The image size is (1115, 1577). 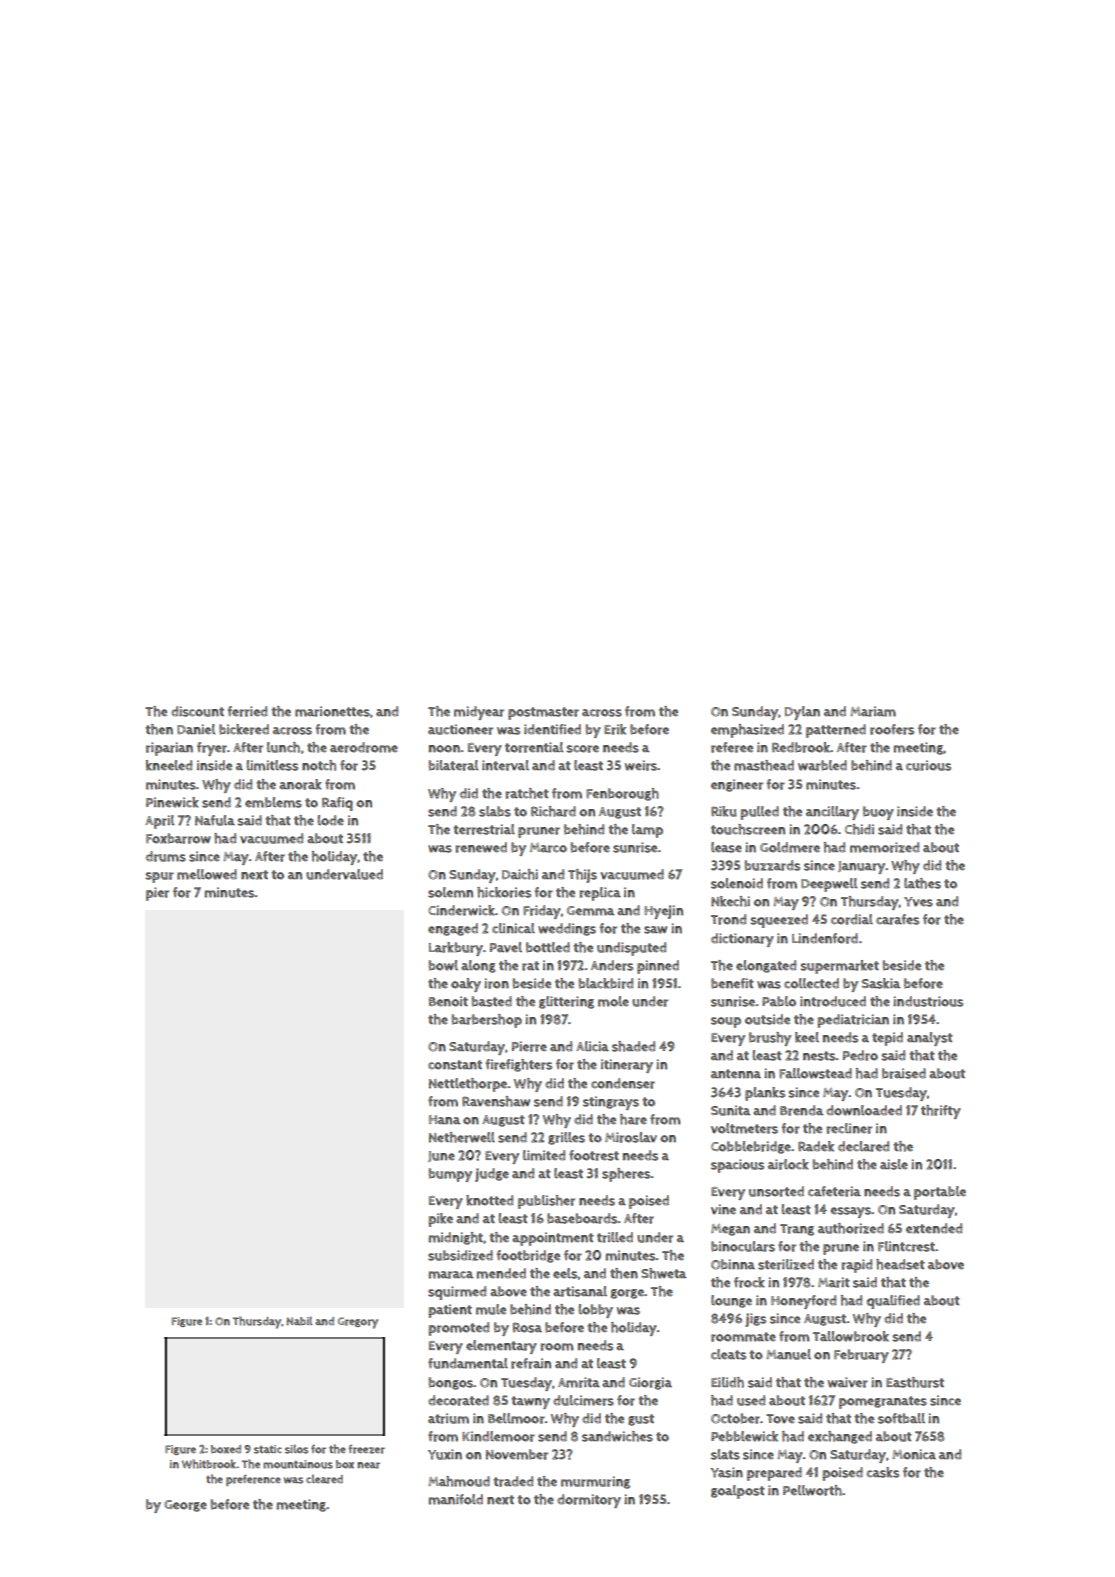 What do you see at coordinates (811, 983) in the screenshot?
I see `collected` at bounding box center [811, 983].
